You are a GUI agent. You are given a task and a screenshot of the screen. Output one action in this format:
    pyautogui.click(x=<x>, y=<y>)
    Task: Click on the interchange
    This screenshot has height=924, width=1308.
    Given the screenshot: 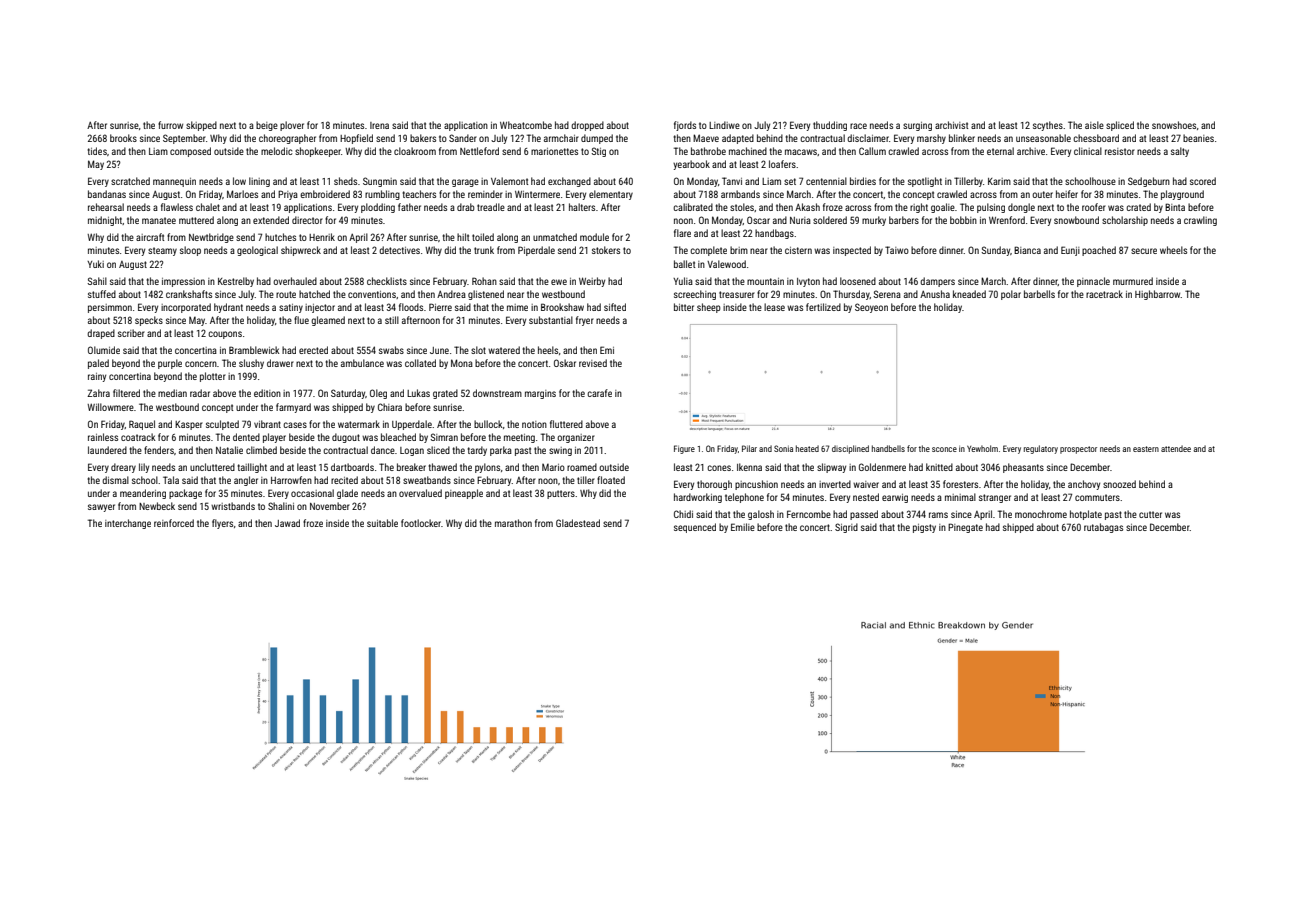 What is the action you would take?
    pyautogui.click(x=128, y=524)
